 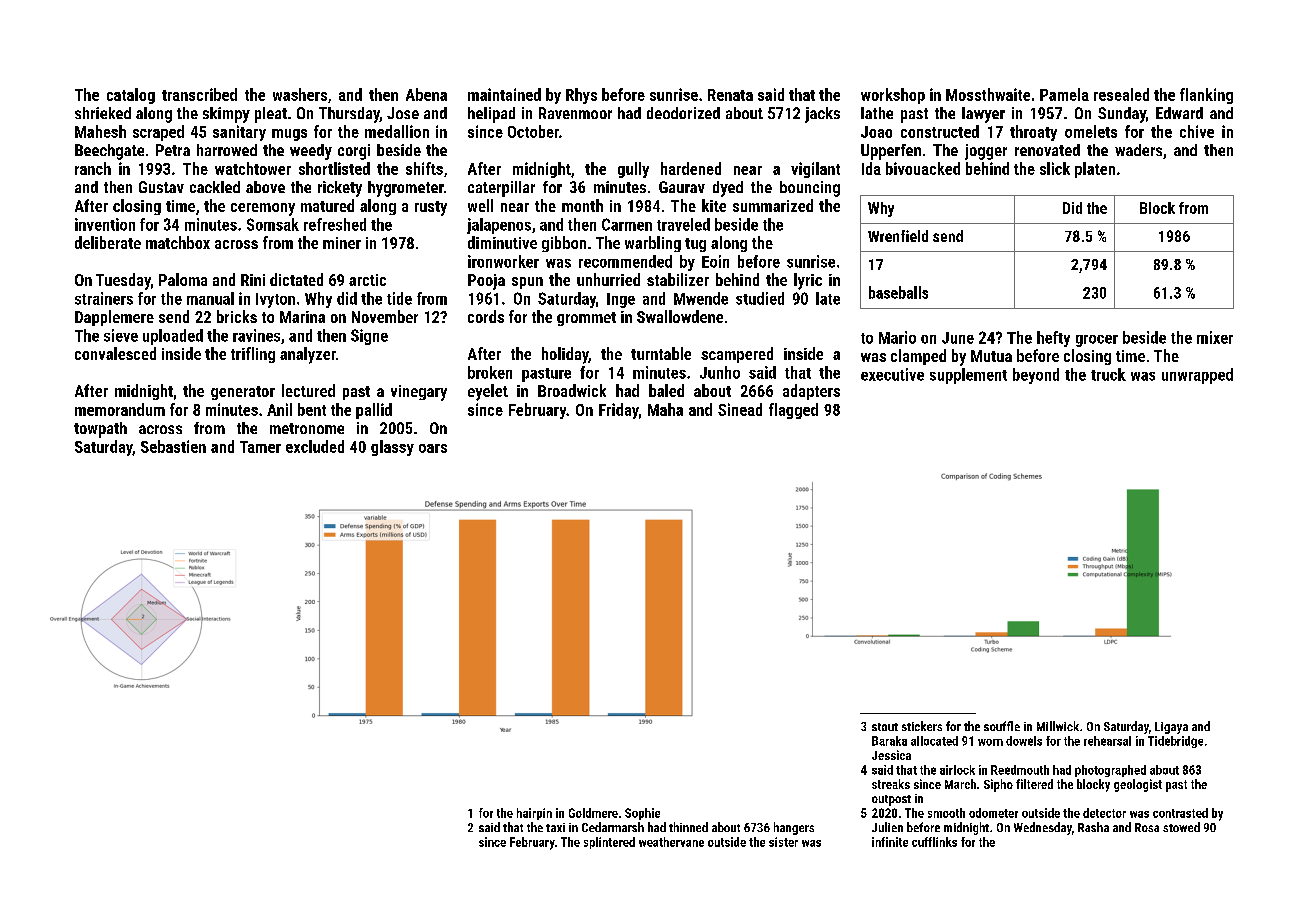 What do you see at coordinates (822, 115) in the screenshot?
I see `jacks` at bounding box center [822, 115].
